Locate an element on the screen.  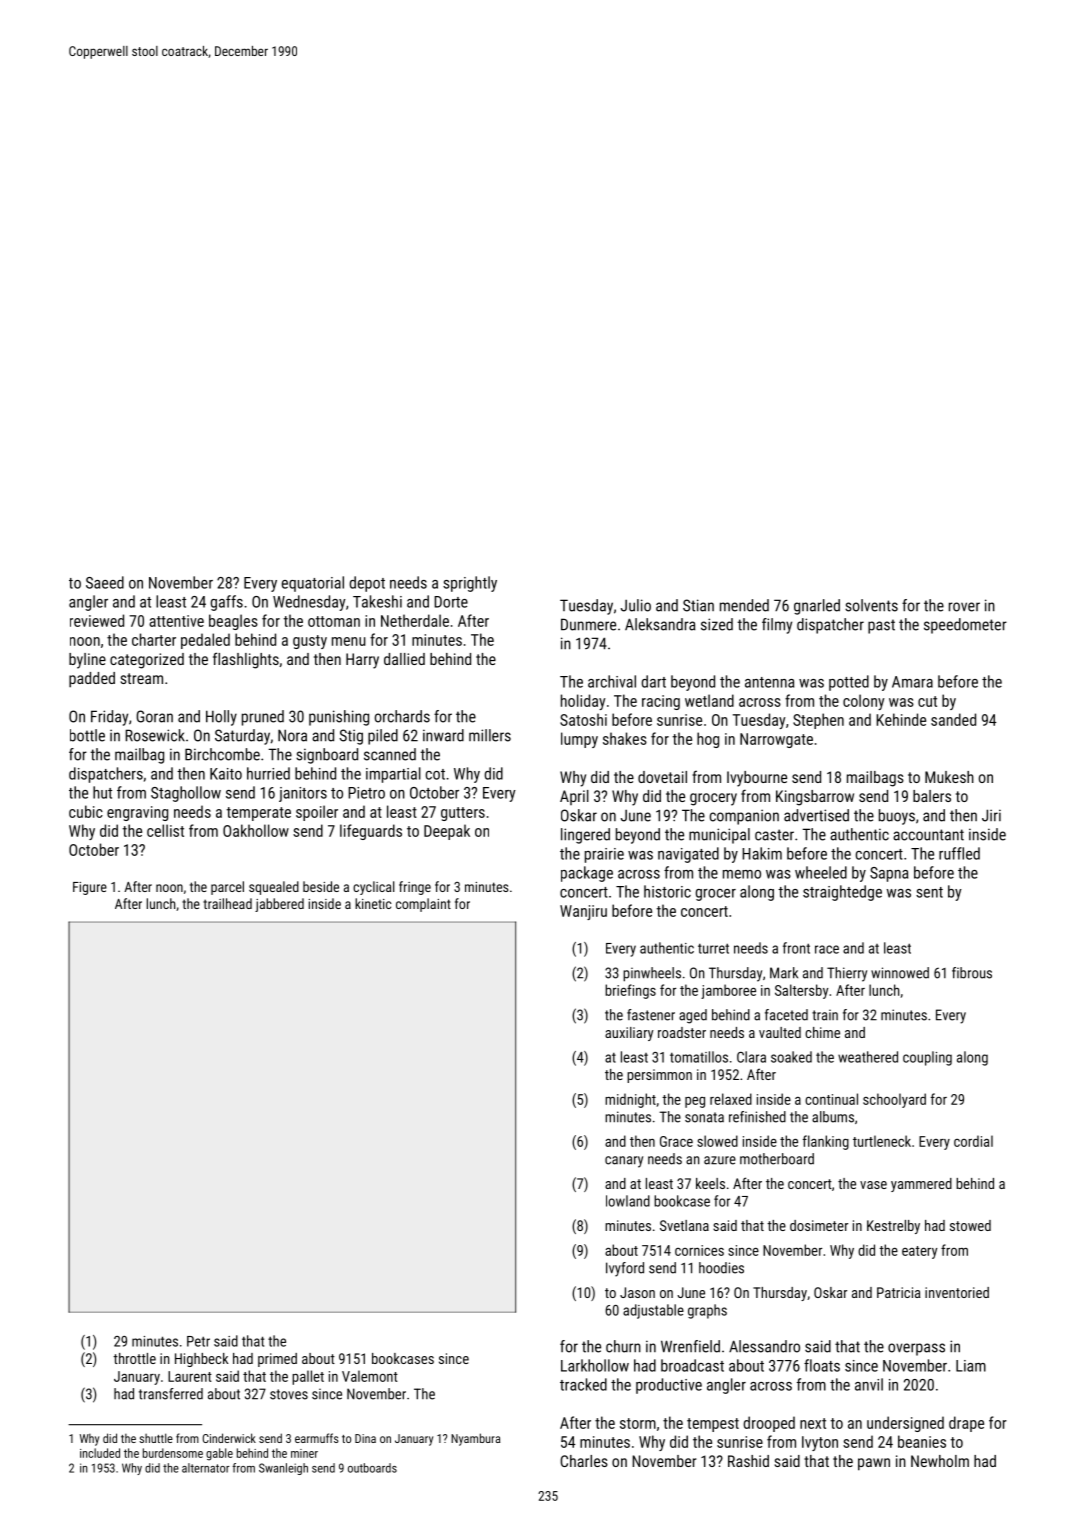
sprightly is located at coordinates (470, 584).
